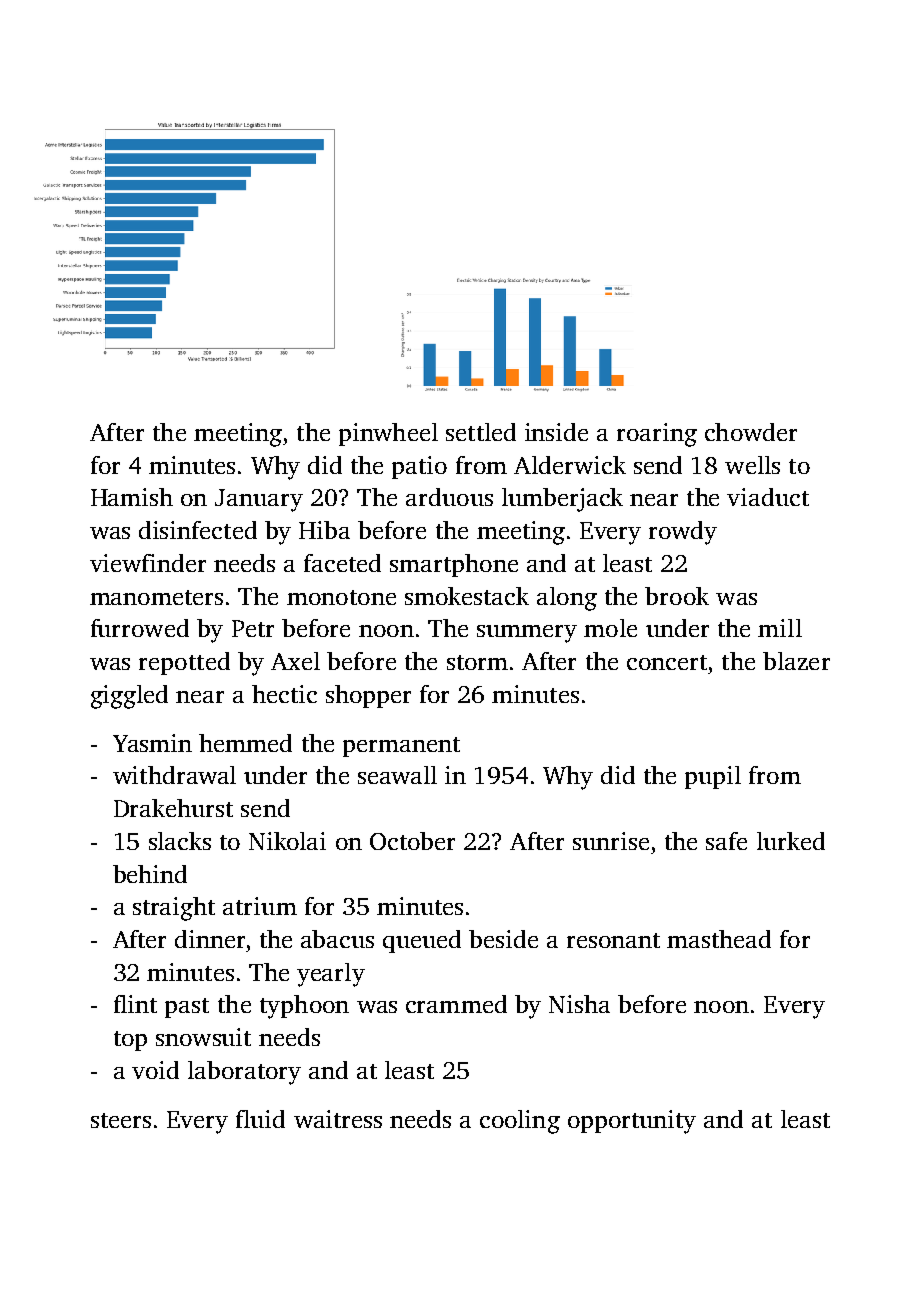 The image size is (924, 1311). What do you see at coordinates (368, 696) in the screenshot?
I see `shopper` at bounding box center [368, 696].
